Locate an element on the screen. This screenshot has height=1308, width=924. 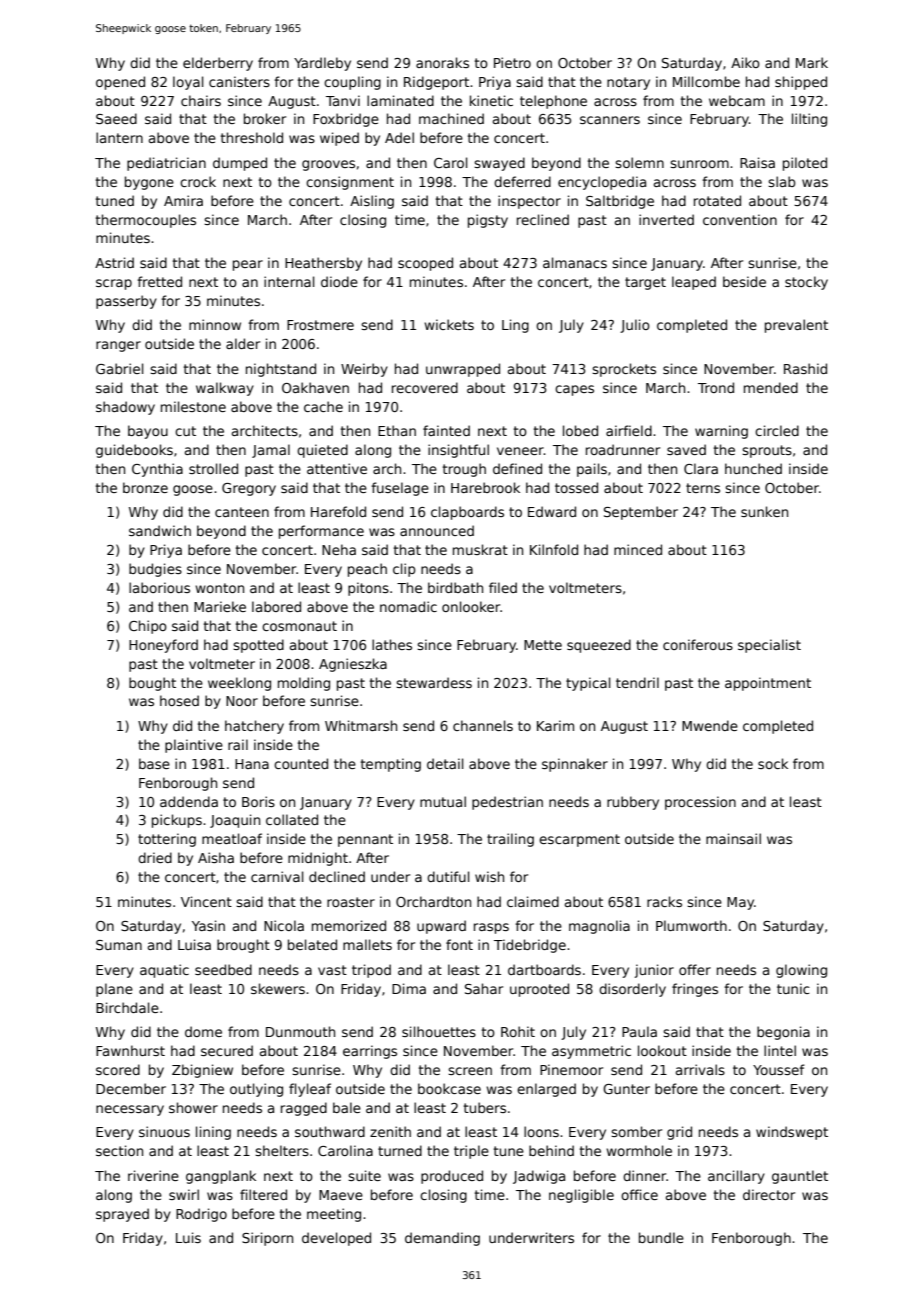
machined is located at coordinates (451, 118).
